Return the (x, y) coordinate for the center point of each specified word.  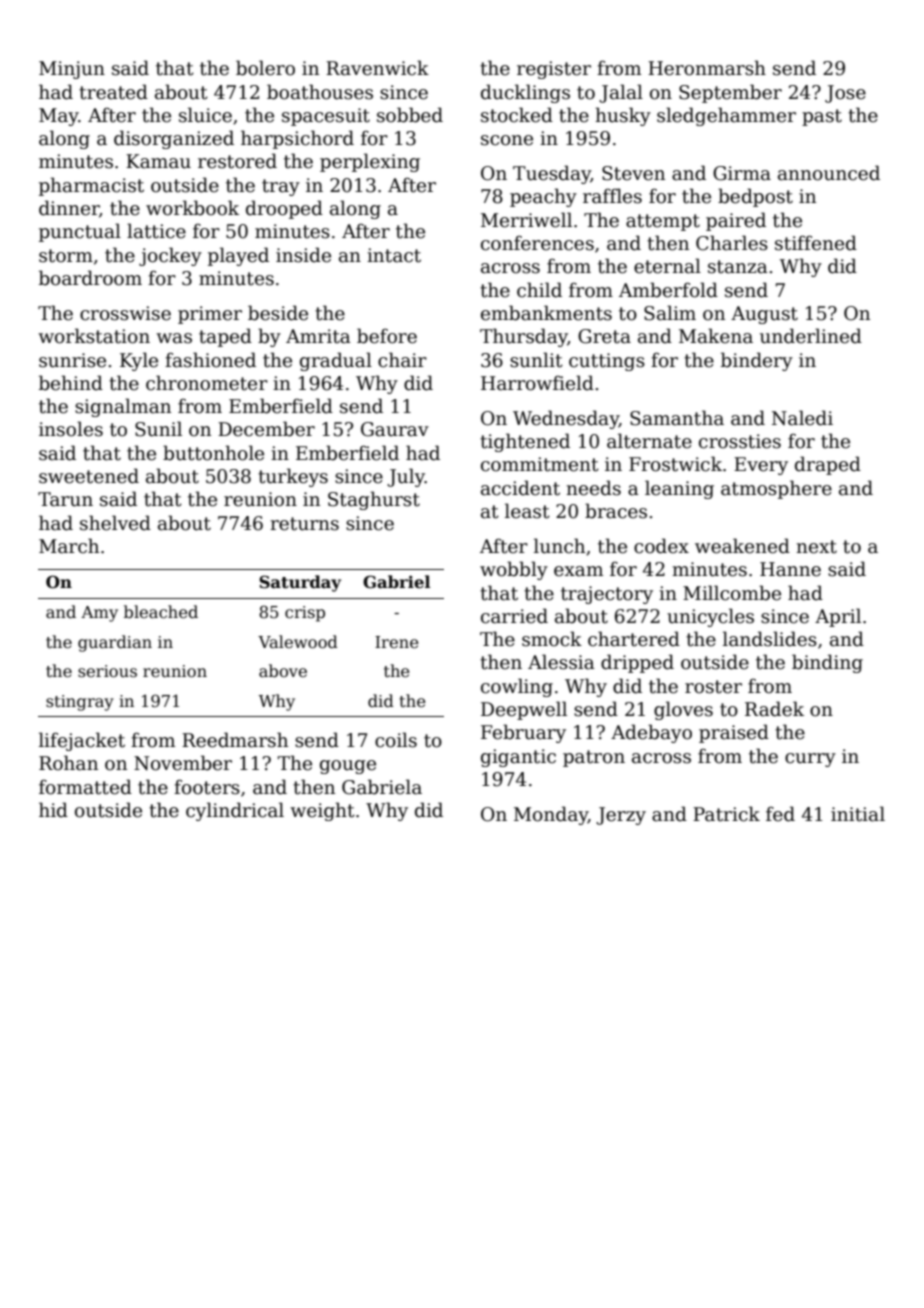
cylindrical (235, 811)
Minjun (72, 70)
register (554, 70)
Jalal (621, 93)
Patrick (726, 814)
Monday (551, 815)
